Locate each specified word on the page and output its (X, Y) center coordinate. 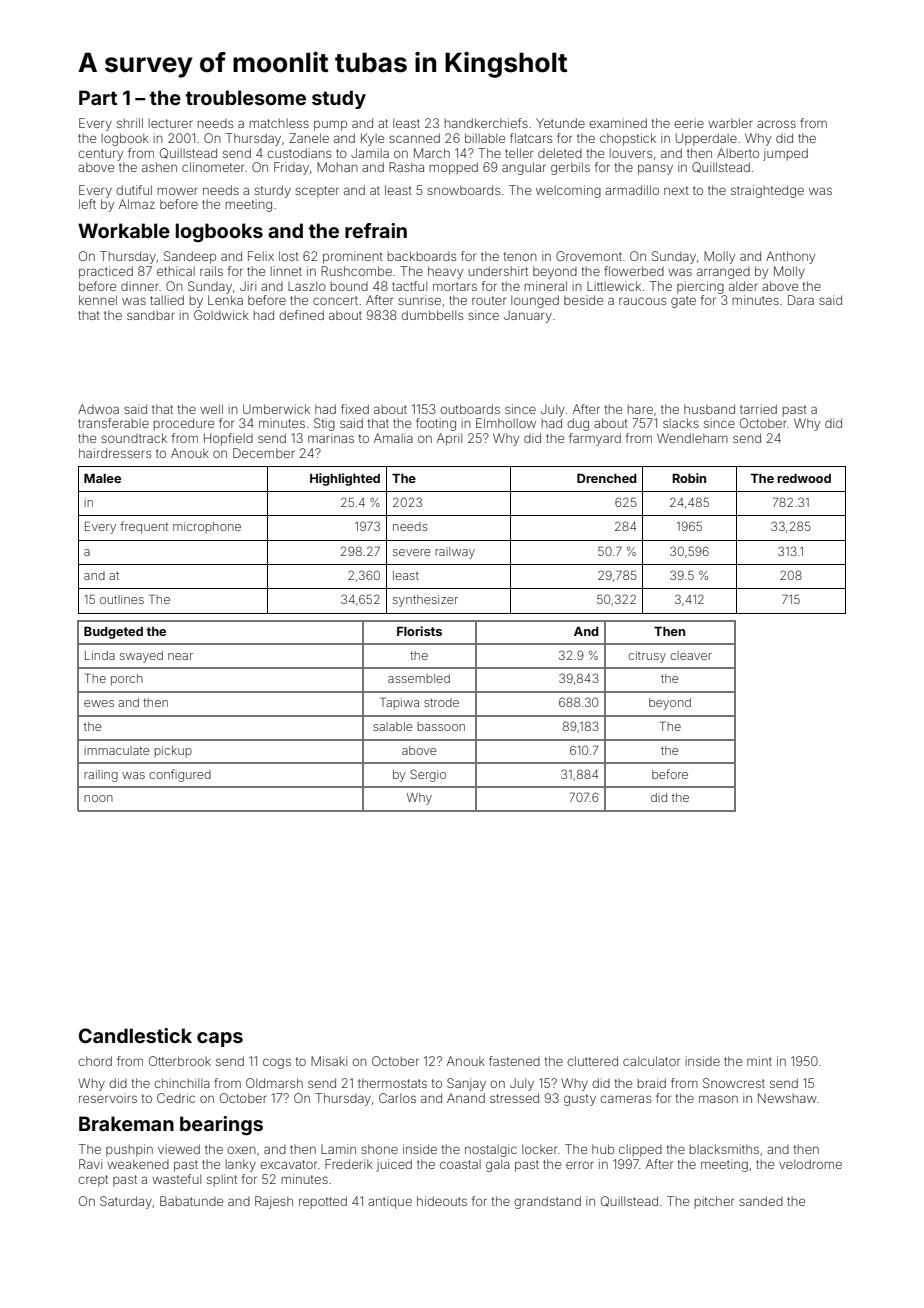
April (449, 439)
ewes (99, 703)
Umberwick (276, 409)
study (339, 99)
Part (98, 97)
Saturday (126, 1202)
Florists (419, 631)
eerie (689, 123)
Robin (689, 478)
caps (220, 1039)
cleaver (691, 655)
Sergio (428, 775)
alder (743, 286)
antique (390, 1202)
